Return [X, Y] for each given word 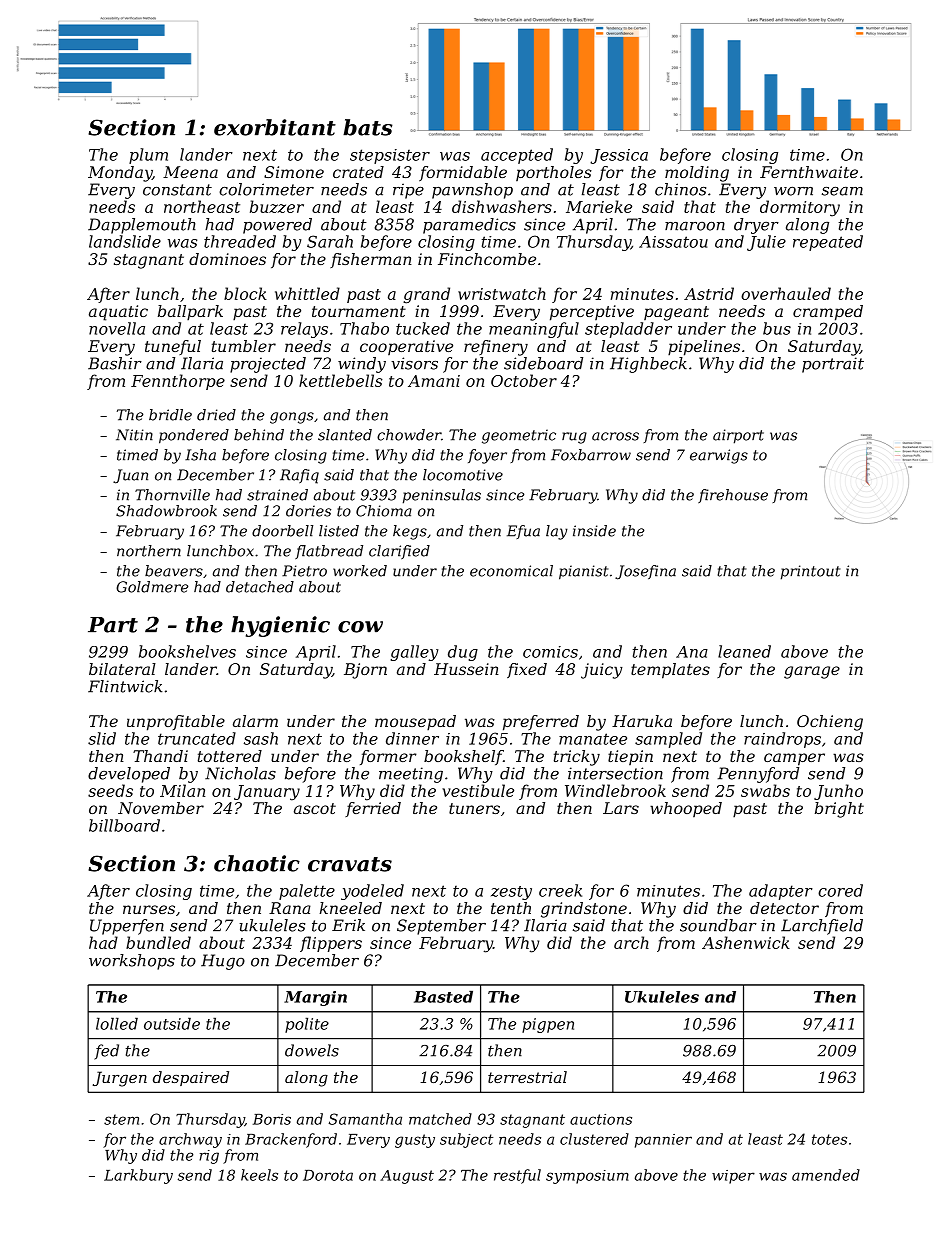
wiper [733, 1177]
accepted [517, 156]
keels [259, 1175]
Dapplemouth [142, 226]
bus [777, 328]
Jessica [619, 156]
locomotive [463, 475]
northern [149, 551]
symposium [587, 1177]
